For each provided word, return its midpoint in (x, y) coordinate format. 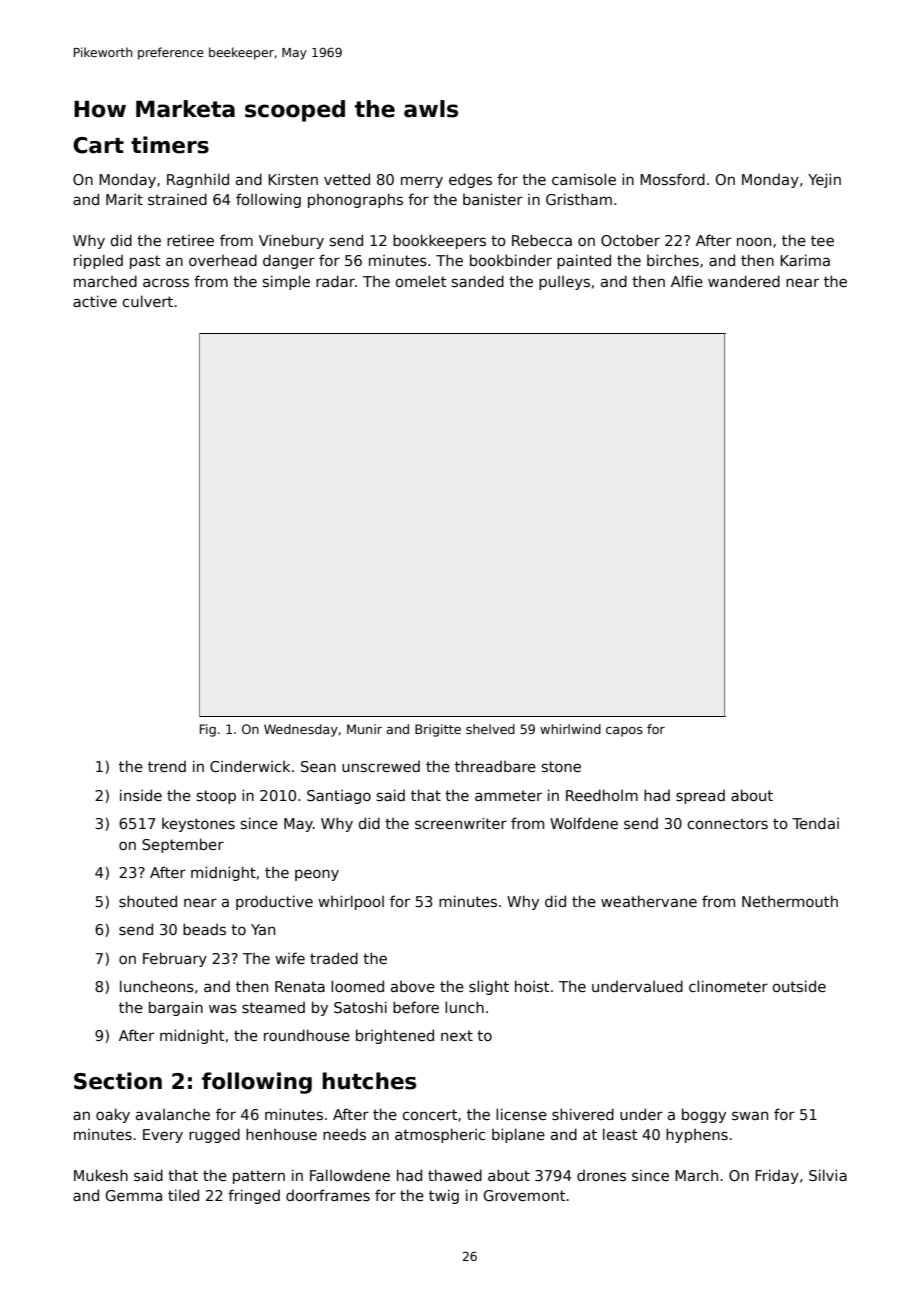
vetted (347, 179)
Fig (208, 730)
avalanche (173, 1114)
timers (170, 145)
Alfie (687, 281)
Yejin (824, 180)
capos (624, 732)
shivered (583, 1114)
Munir (364, 729)
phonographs (355, 200)
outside (799, 986)
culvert (147, 301)
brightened (395, 1036)
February (175, 959)
